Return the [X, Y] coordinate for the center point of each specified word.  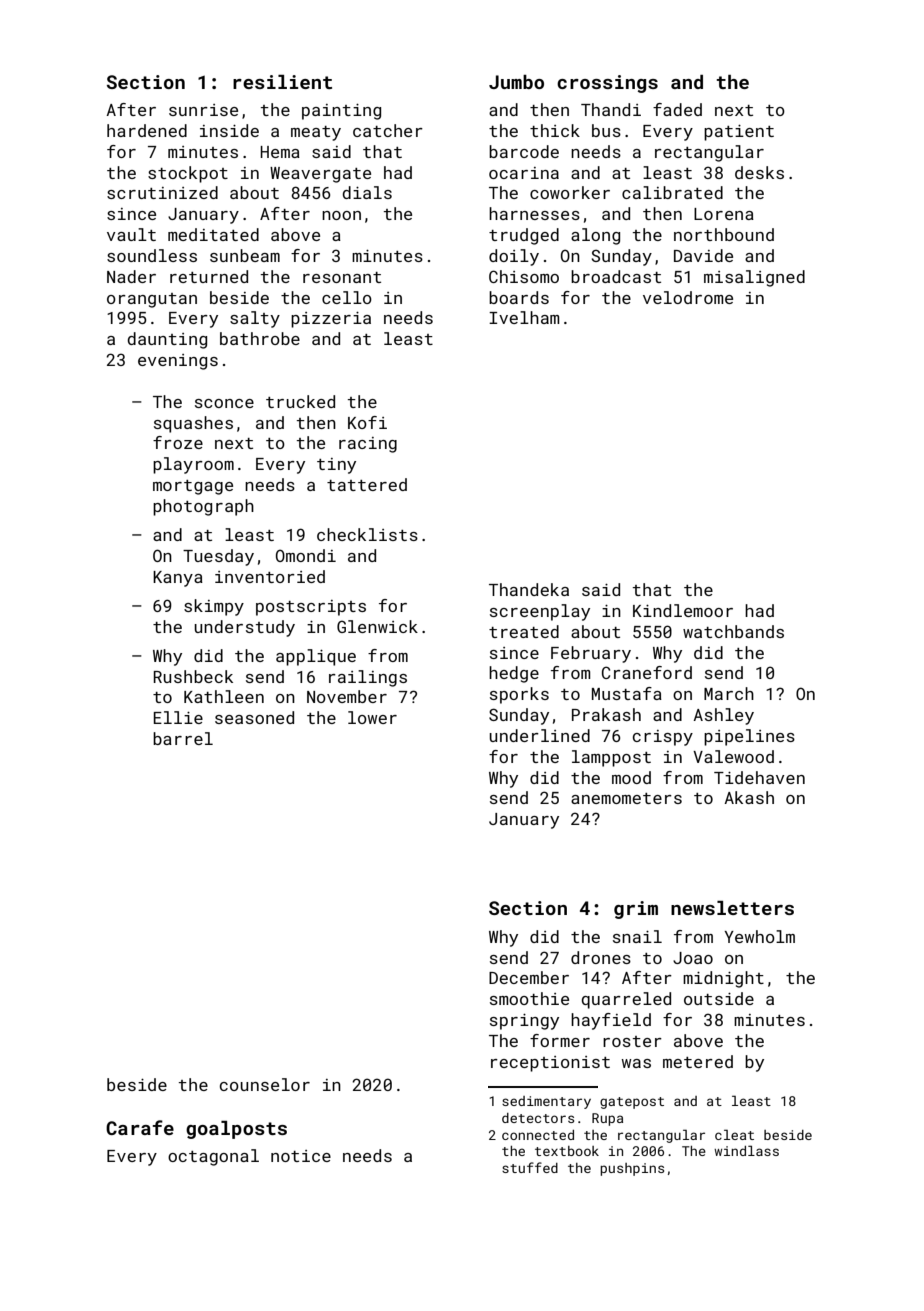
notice [301, 1156]
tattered [367, 484]
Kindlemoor [683, 610]
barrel [183, 738]
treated [524, 631]
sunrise [203, 110]
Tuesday [218, 557]
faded [677, 109]
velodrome [688, 297]
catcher [388, 130]
